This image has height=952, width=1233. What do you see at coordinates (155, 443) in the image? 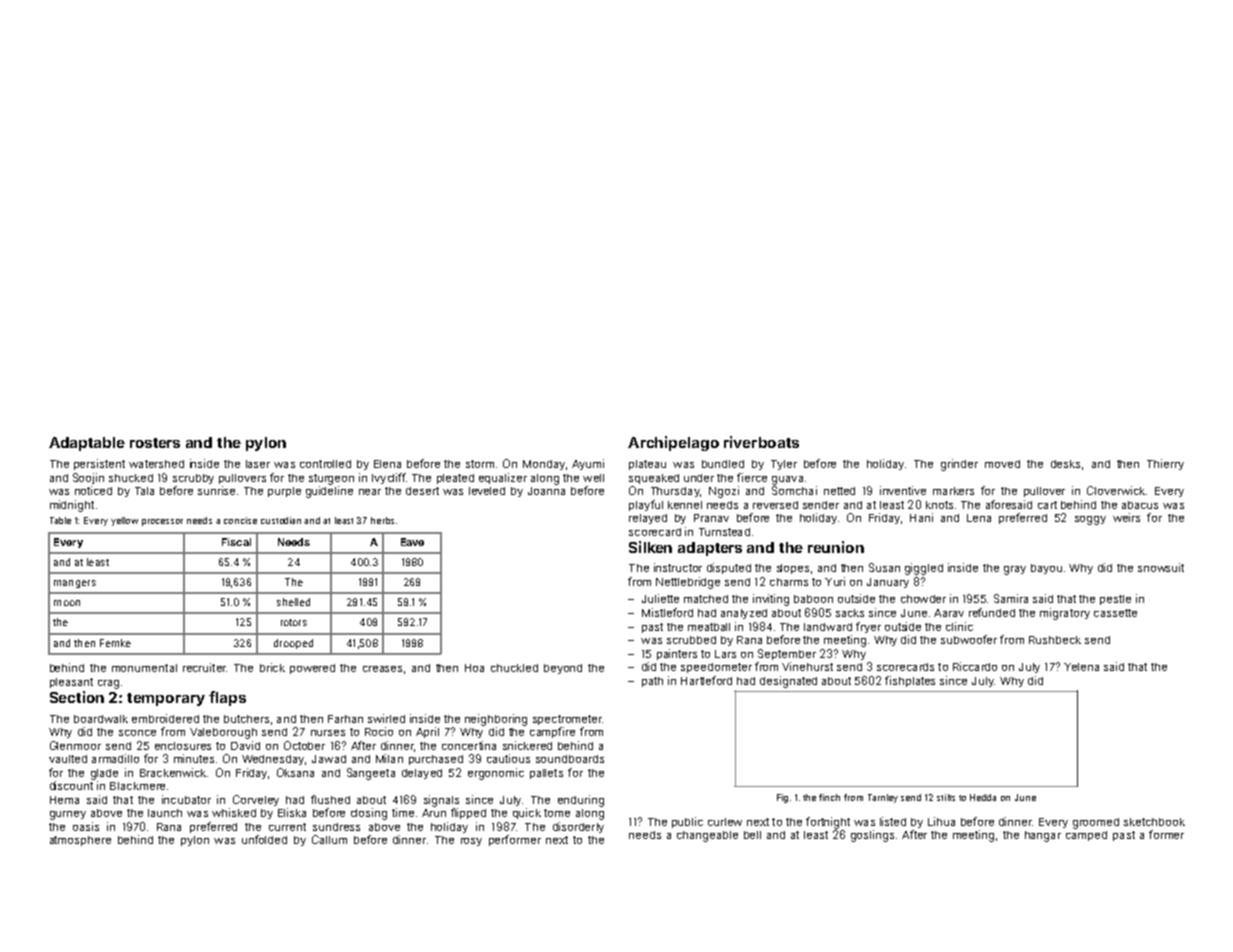
I see `rosters` at bounding box center [155, 443].
